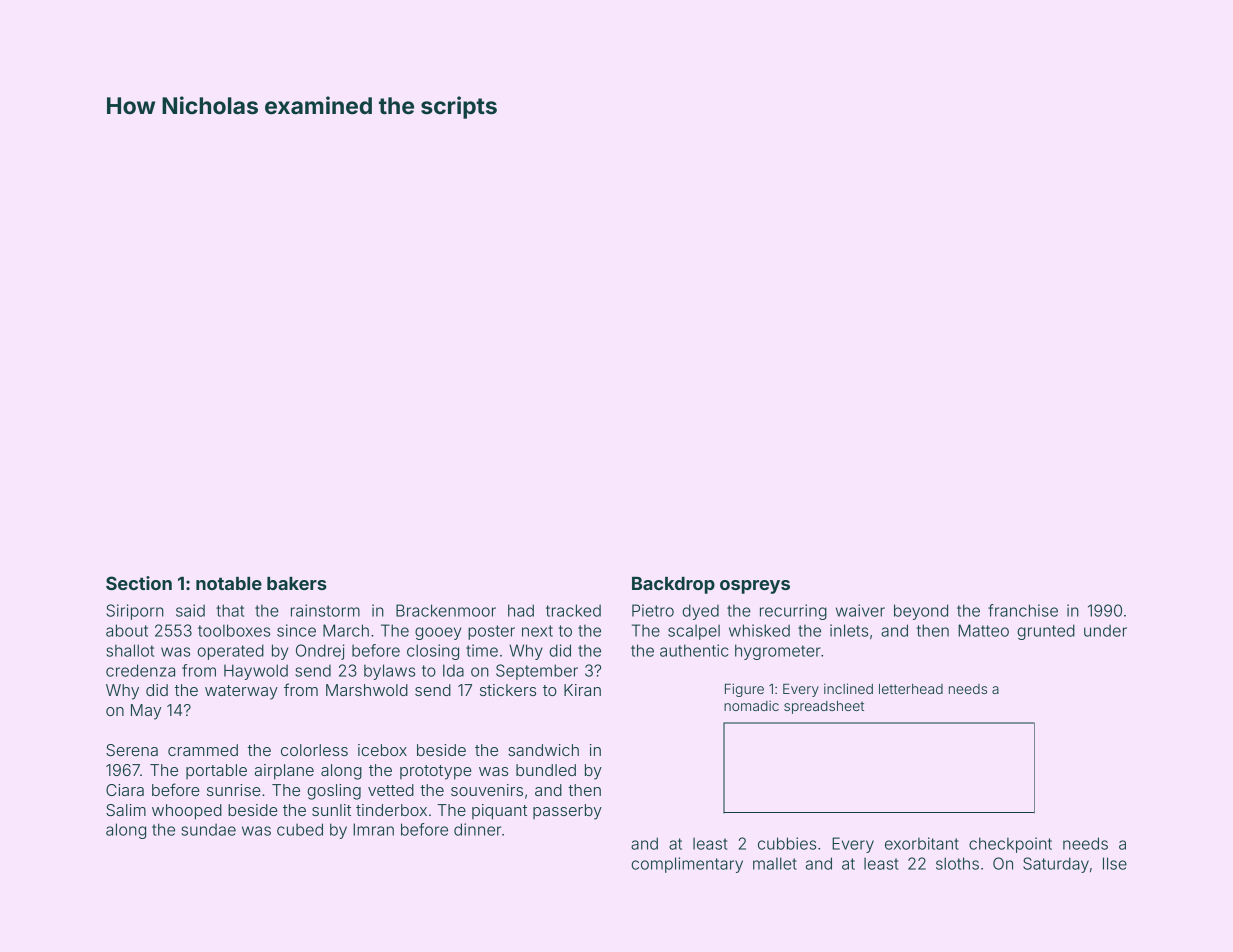 This page has height=952, width=1233. What do you see at coordinates (499, 812) in the page?
I see `piquant` at bounding box center [499, 812].
